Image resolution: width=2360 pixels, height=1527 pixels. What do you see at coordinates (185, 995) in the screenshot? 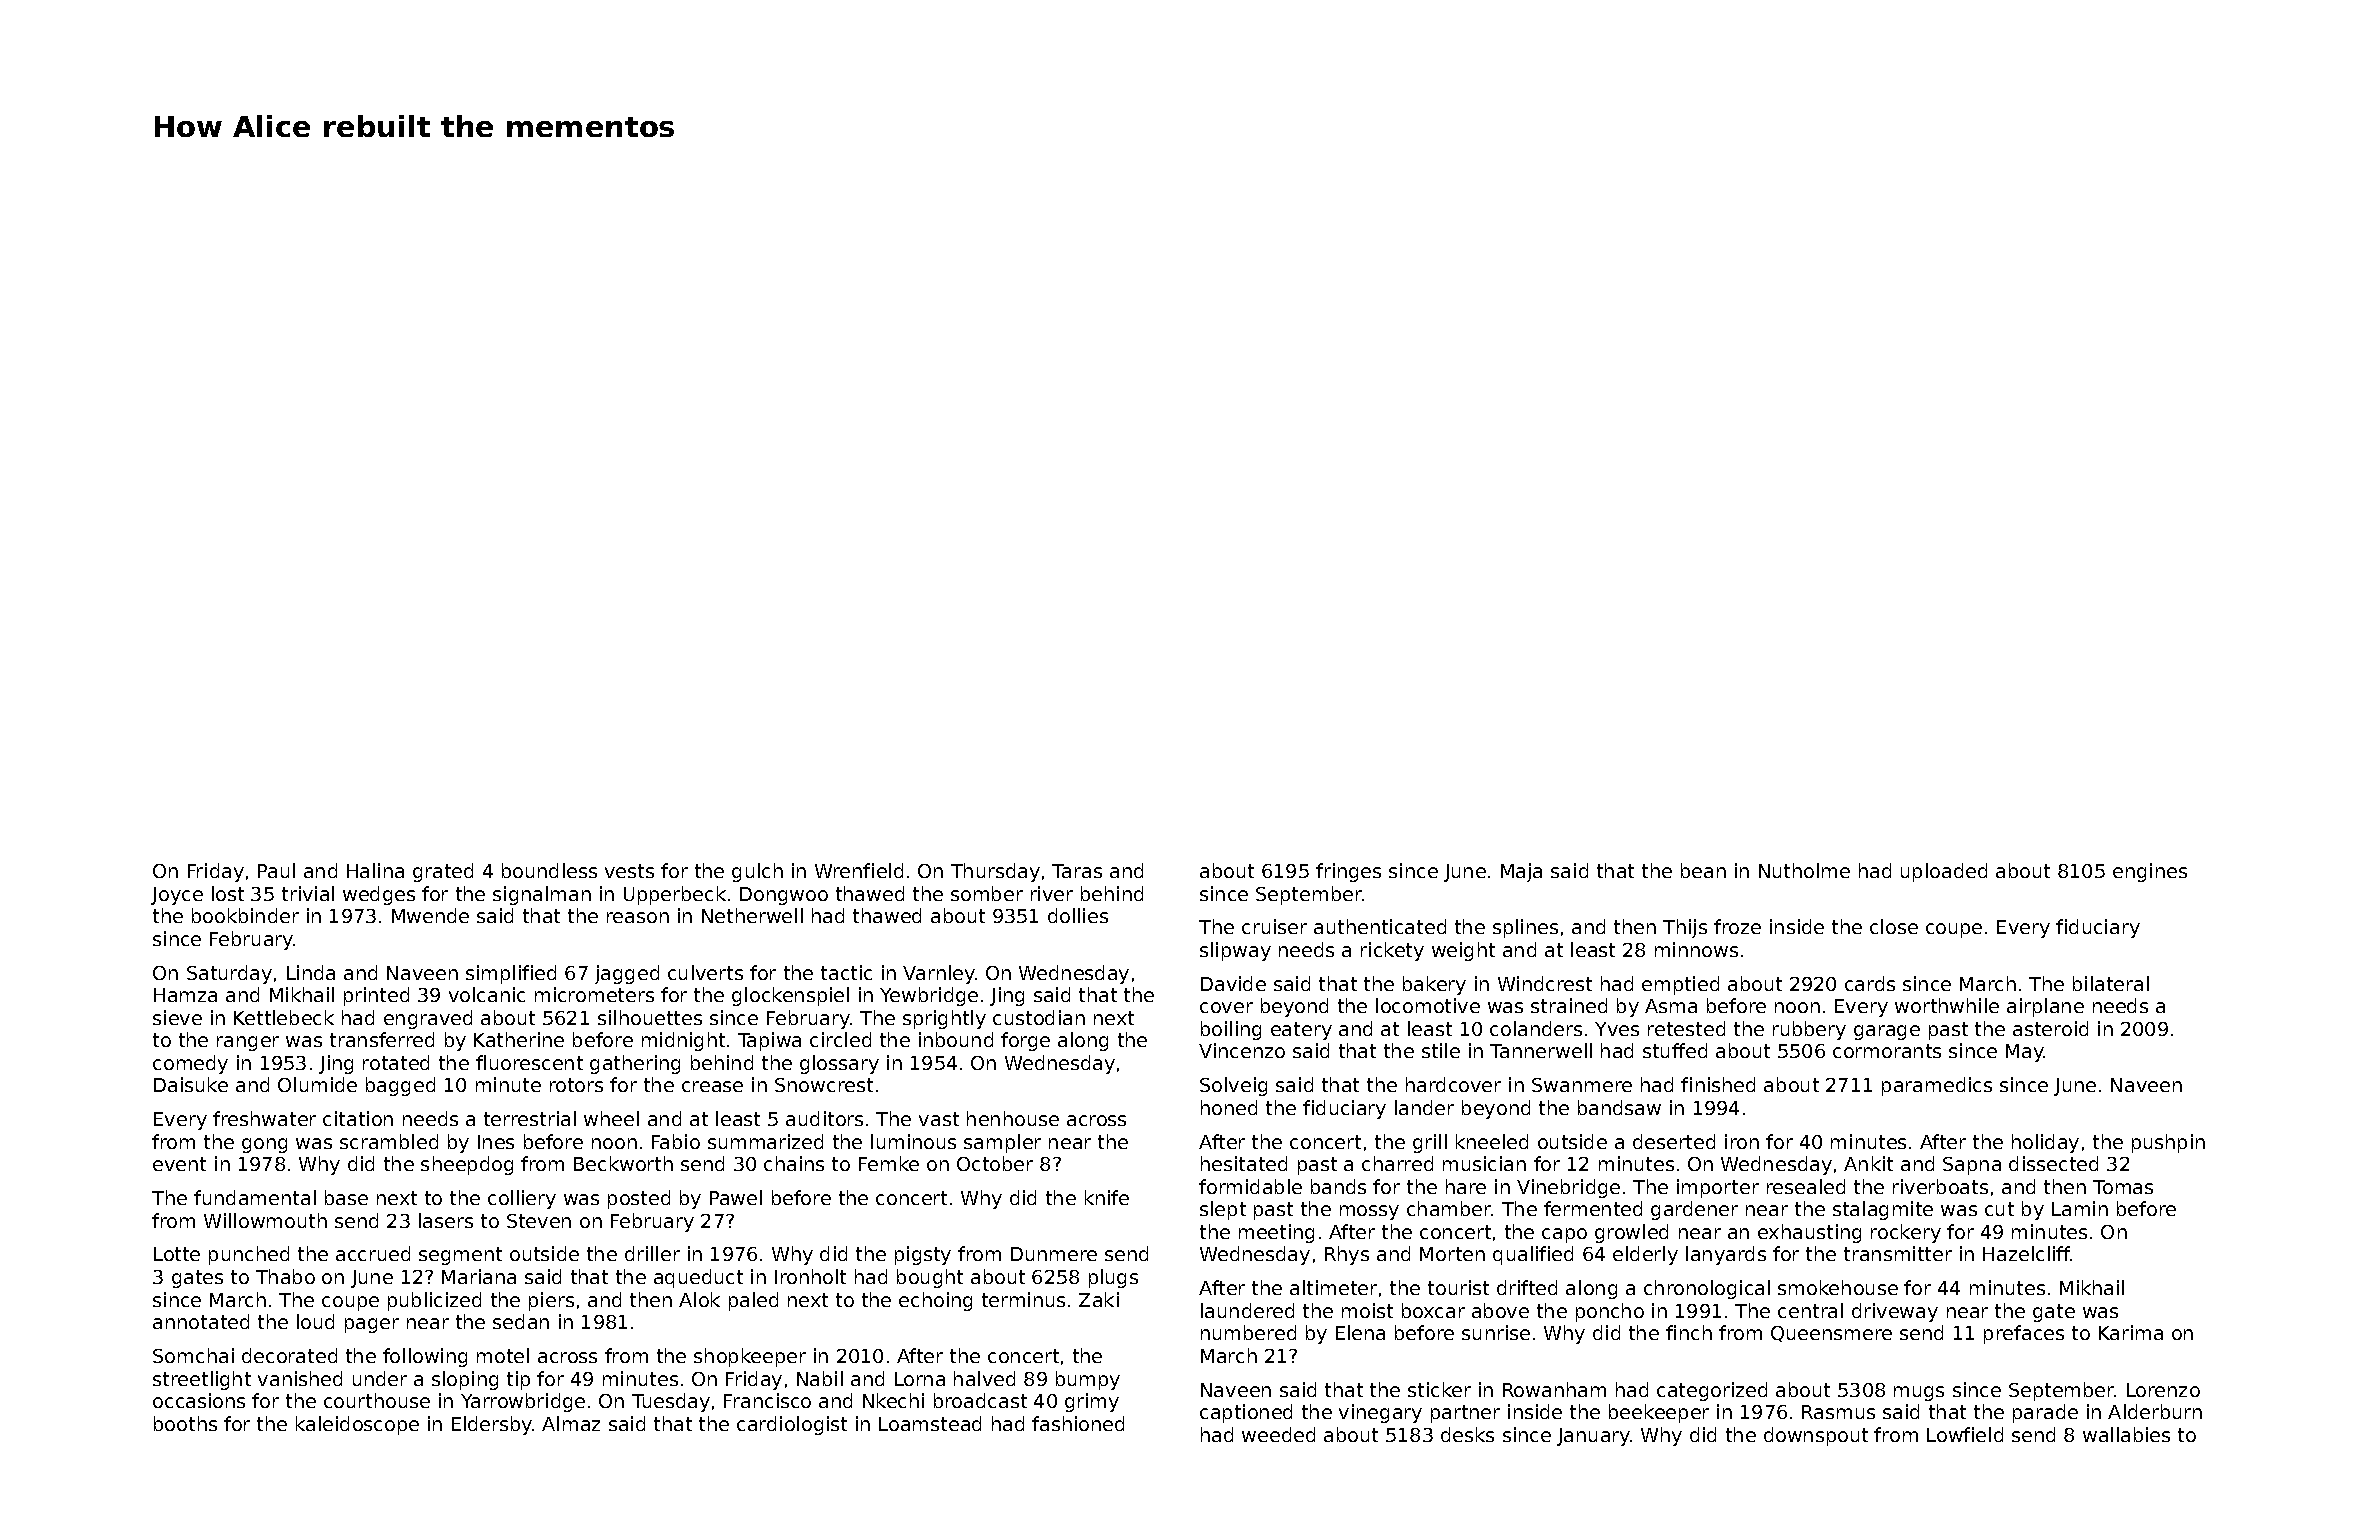
I see `Hamza` at bounding box center [185, 995].
